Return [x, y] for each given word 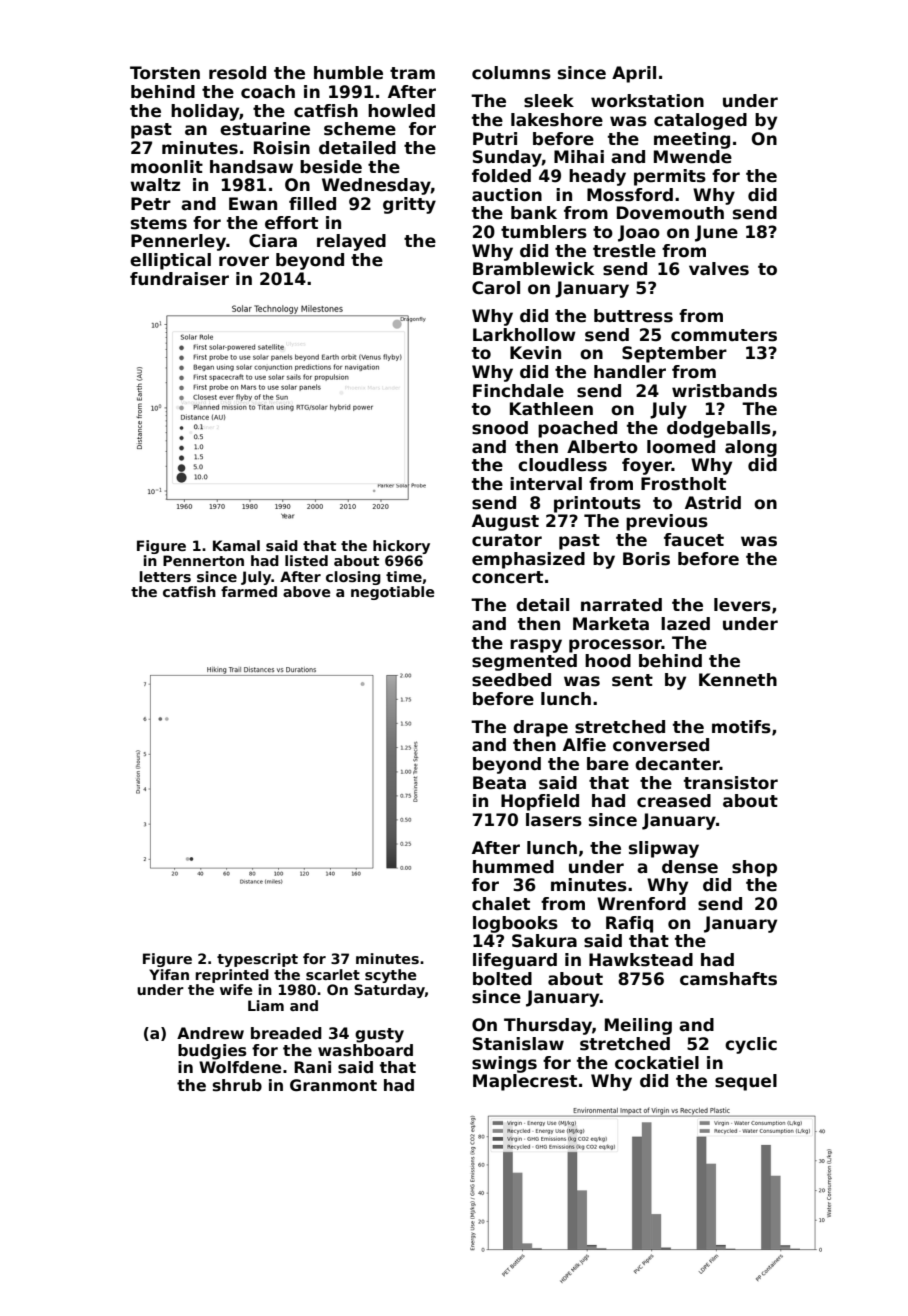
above [306, 591]
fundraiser [179, 279]
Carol [496, 288]
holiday [205, 112]
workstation [647, 101]
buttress [633, 316]
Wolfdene [240, 1067]
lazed [685, 624]
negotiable [392, 593]
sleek [549, 101]
